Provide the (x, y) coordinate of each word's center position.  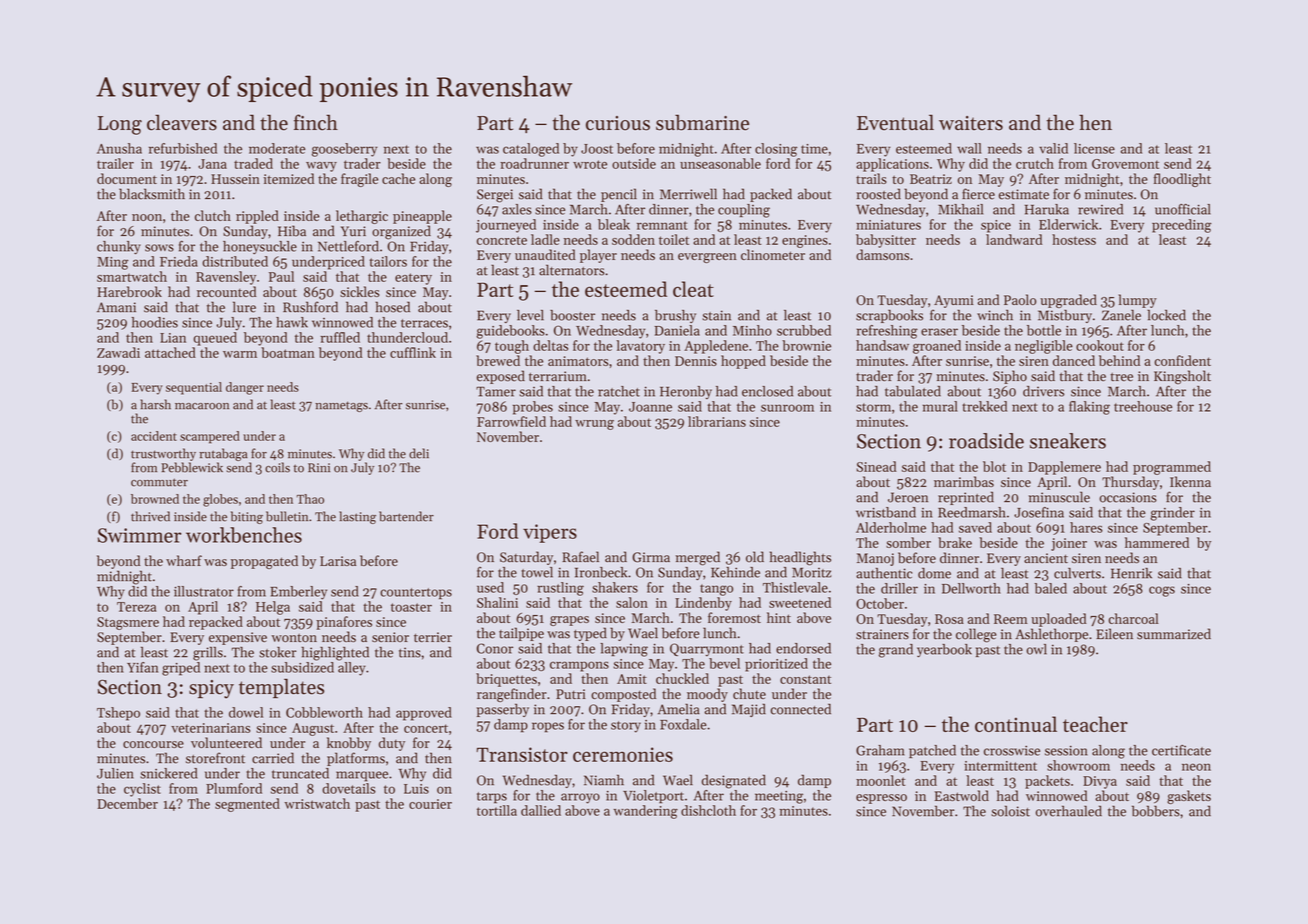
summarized (1174, 634)
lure (244, 307)
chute (749, 693)
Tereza (136, 607)
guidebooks (510, 332)
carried (273, 758)
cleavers (182, 122)
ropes (548, 727)
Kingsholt (1182, 377)
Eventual (895, 122)
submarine (702, 122)
